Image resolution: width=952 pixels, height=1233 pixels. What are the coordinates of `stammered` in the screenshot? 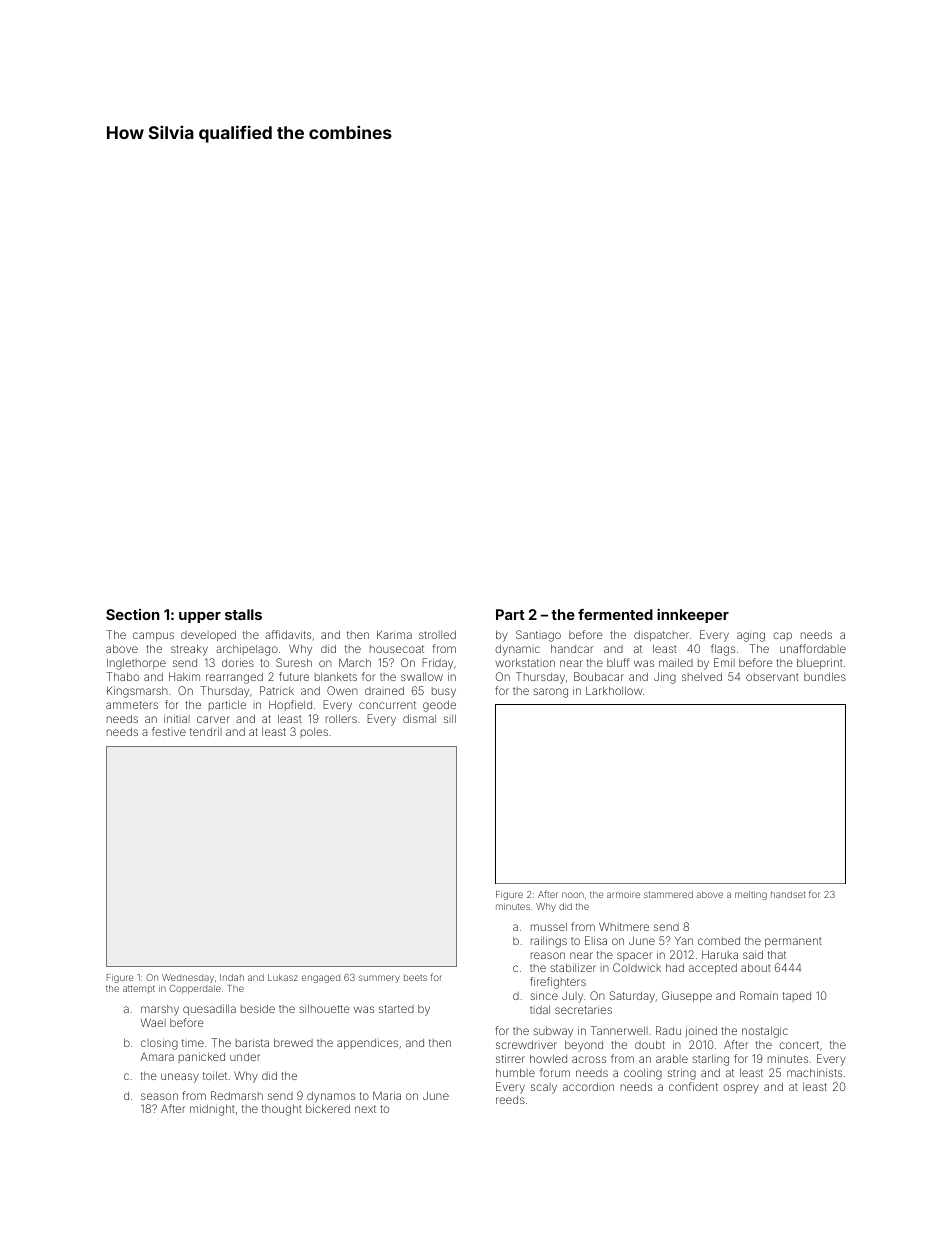 It's located at (668, 894).
